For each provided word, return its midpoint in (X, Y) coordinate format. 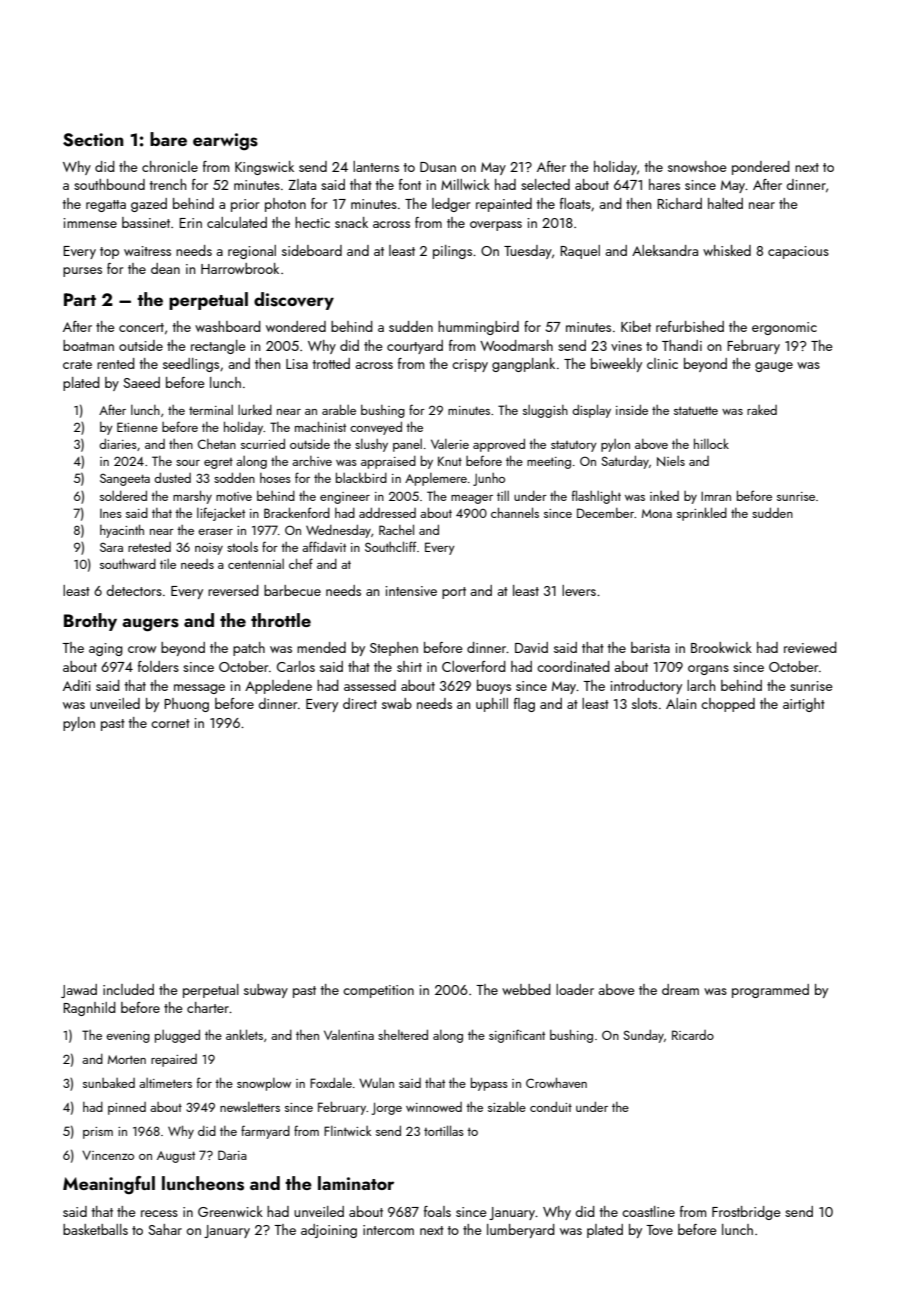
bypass (489, 1084)
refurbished (690, 326)
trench (167, 184)
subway (266, 991)
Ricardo (693, 1035)
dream (680, 989)
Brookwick (721, 647)
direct (360, 703)
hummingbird (478, 328)
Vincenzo (108, 1155)
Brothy (90, 622)
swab (397, 703)
